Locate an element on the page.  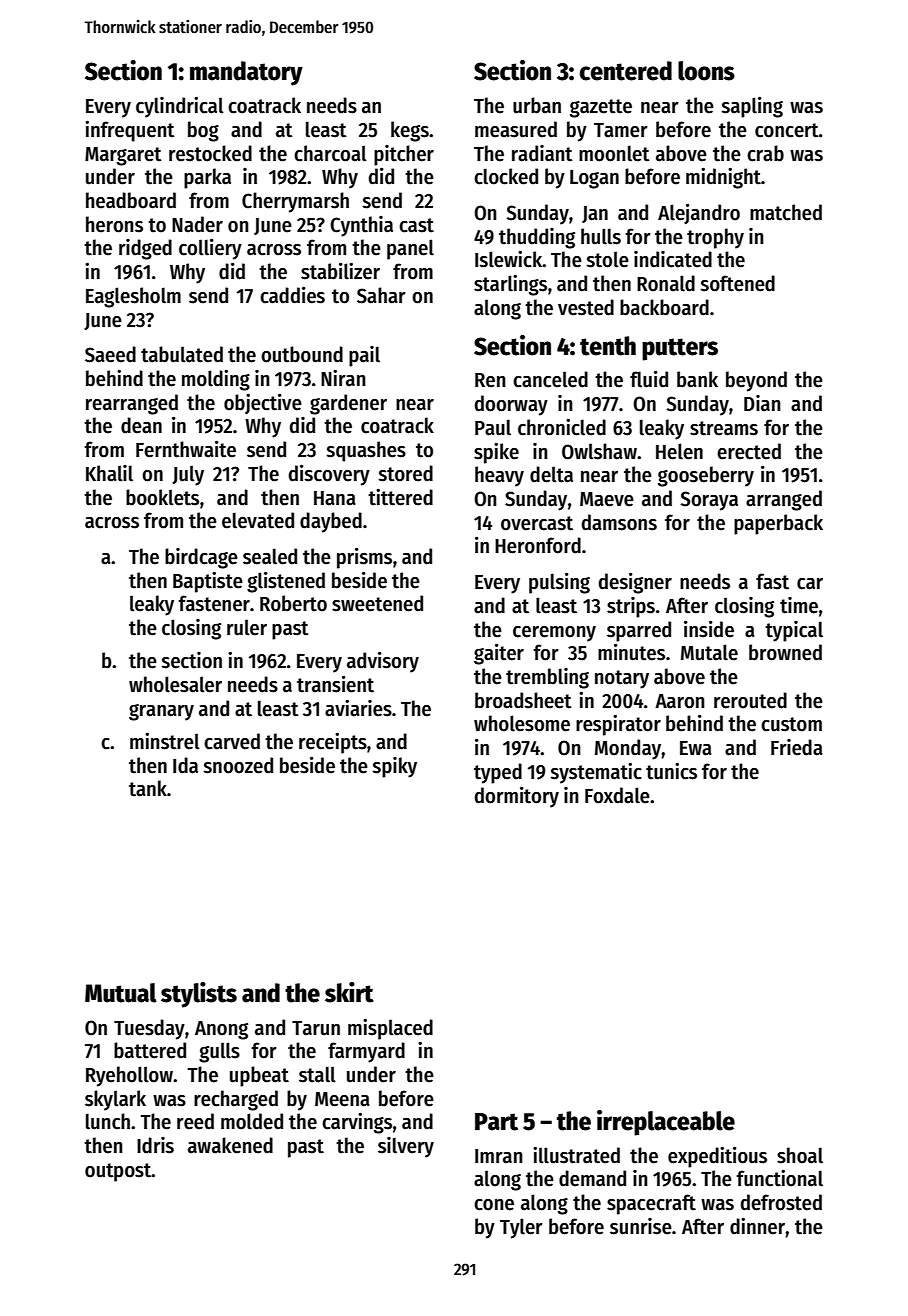
thudding is located at coordinates (537, 238).
